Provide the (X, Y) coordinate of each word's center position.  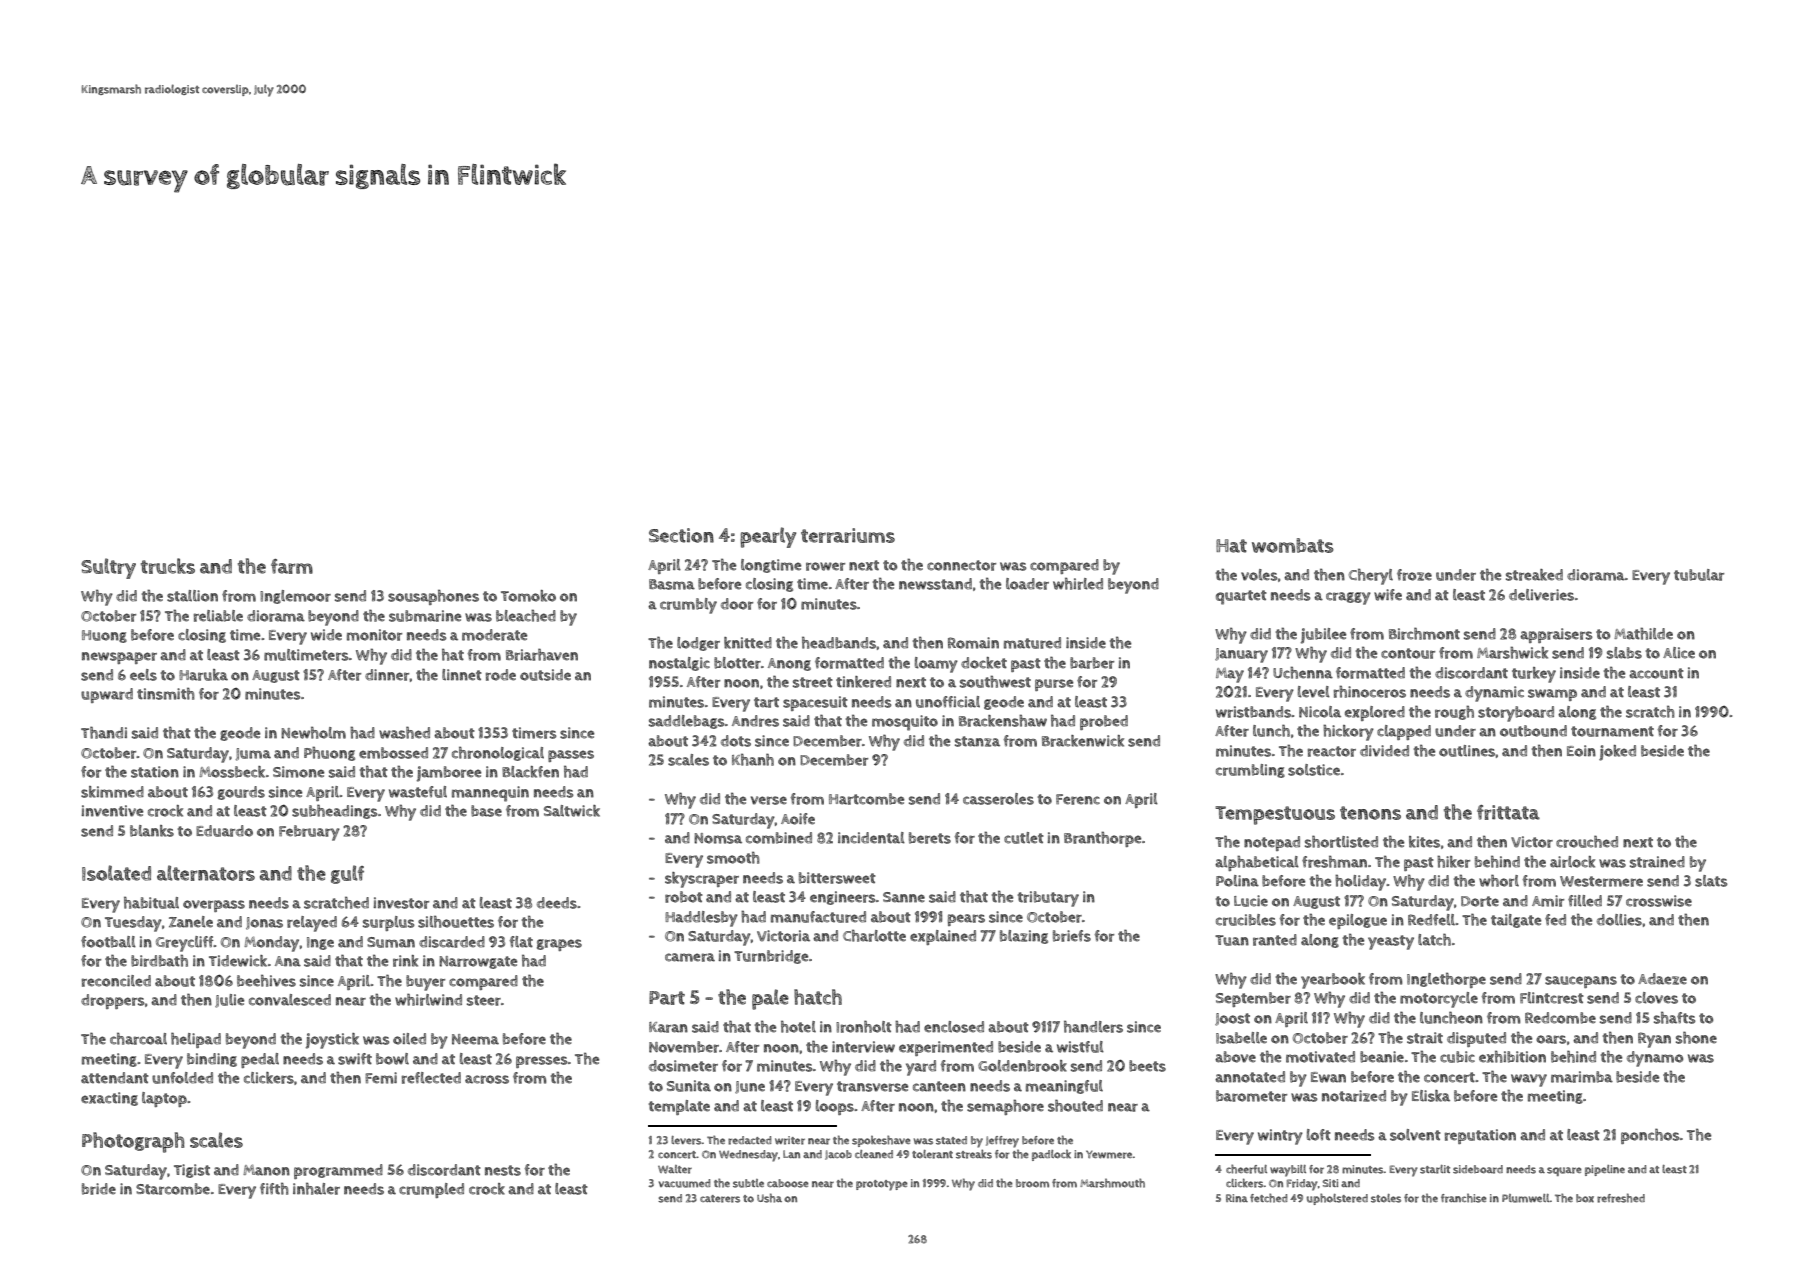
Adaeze (1662, 979)
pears (966, 920)
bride (99, 1189)
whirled (1078, 584)
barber (1092, 663)
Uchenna (1303, 672)
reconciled (116, 981)
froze (1414, 575)
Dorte (1480, 901)
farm (292, 566)
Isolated (116, 873)
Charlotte (874, 936)
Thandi (104, 732)
